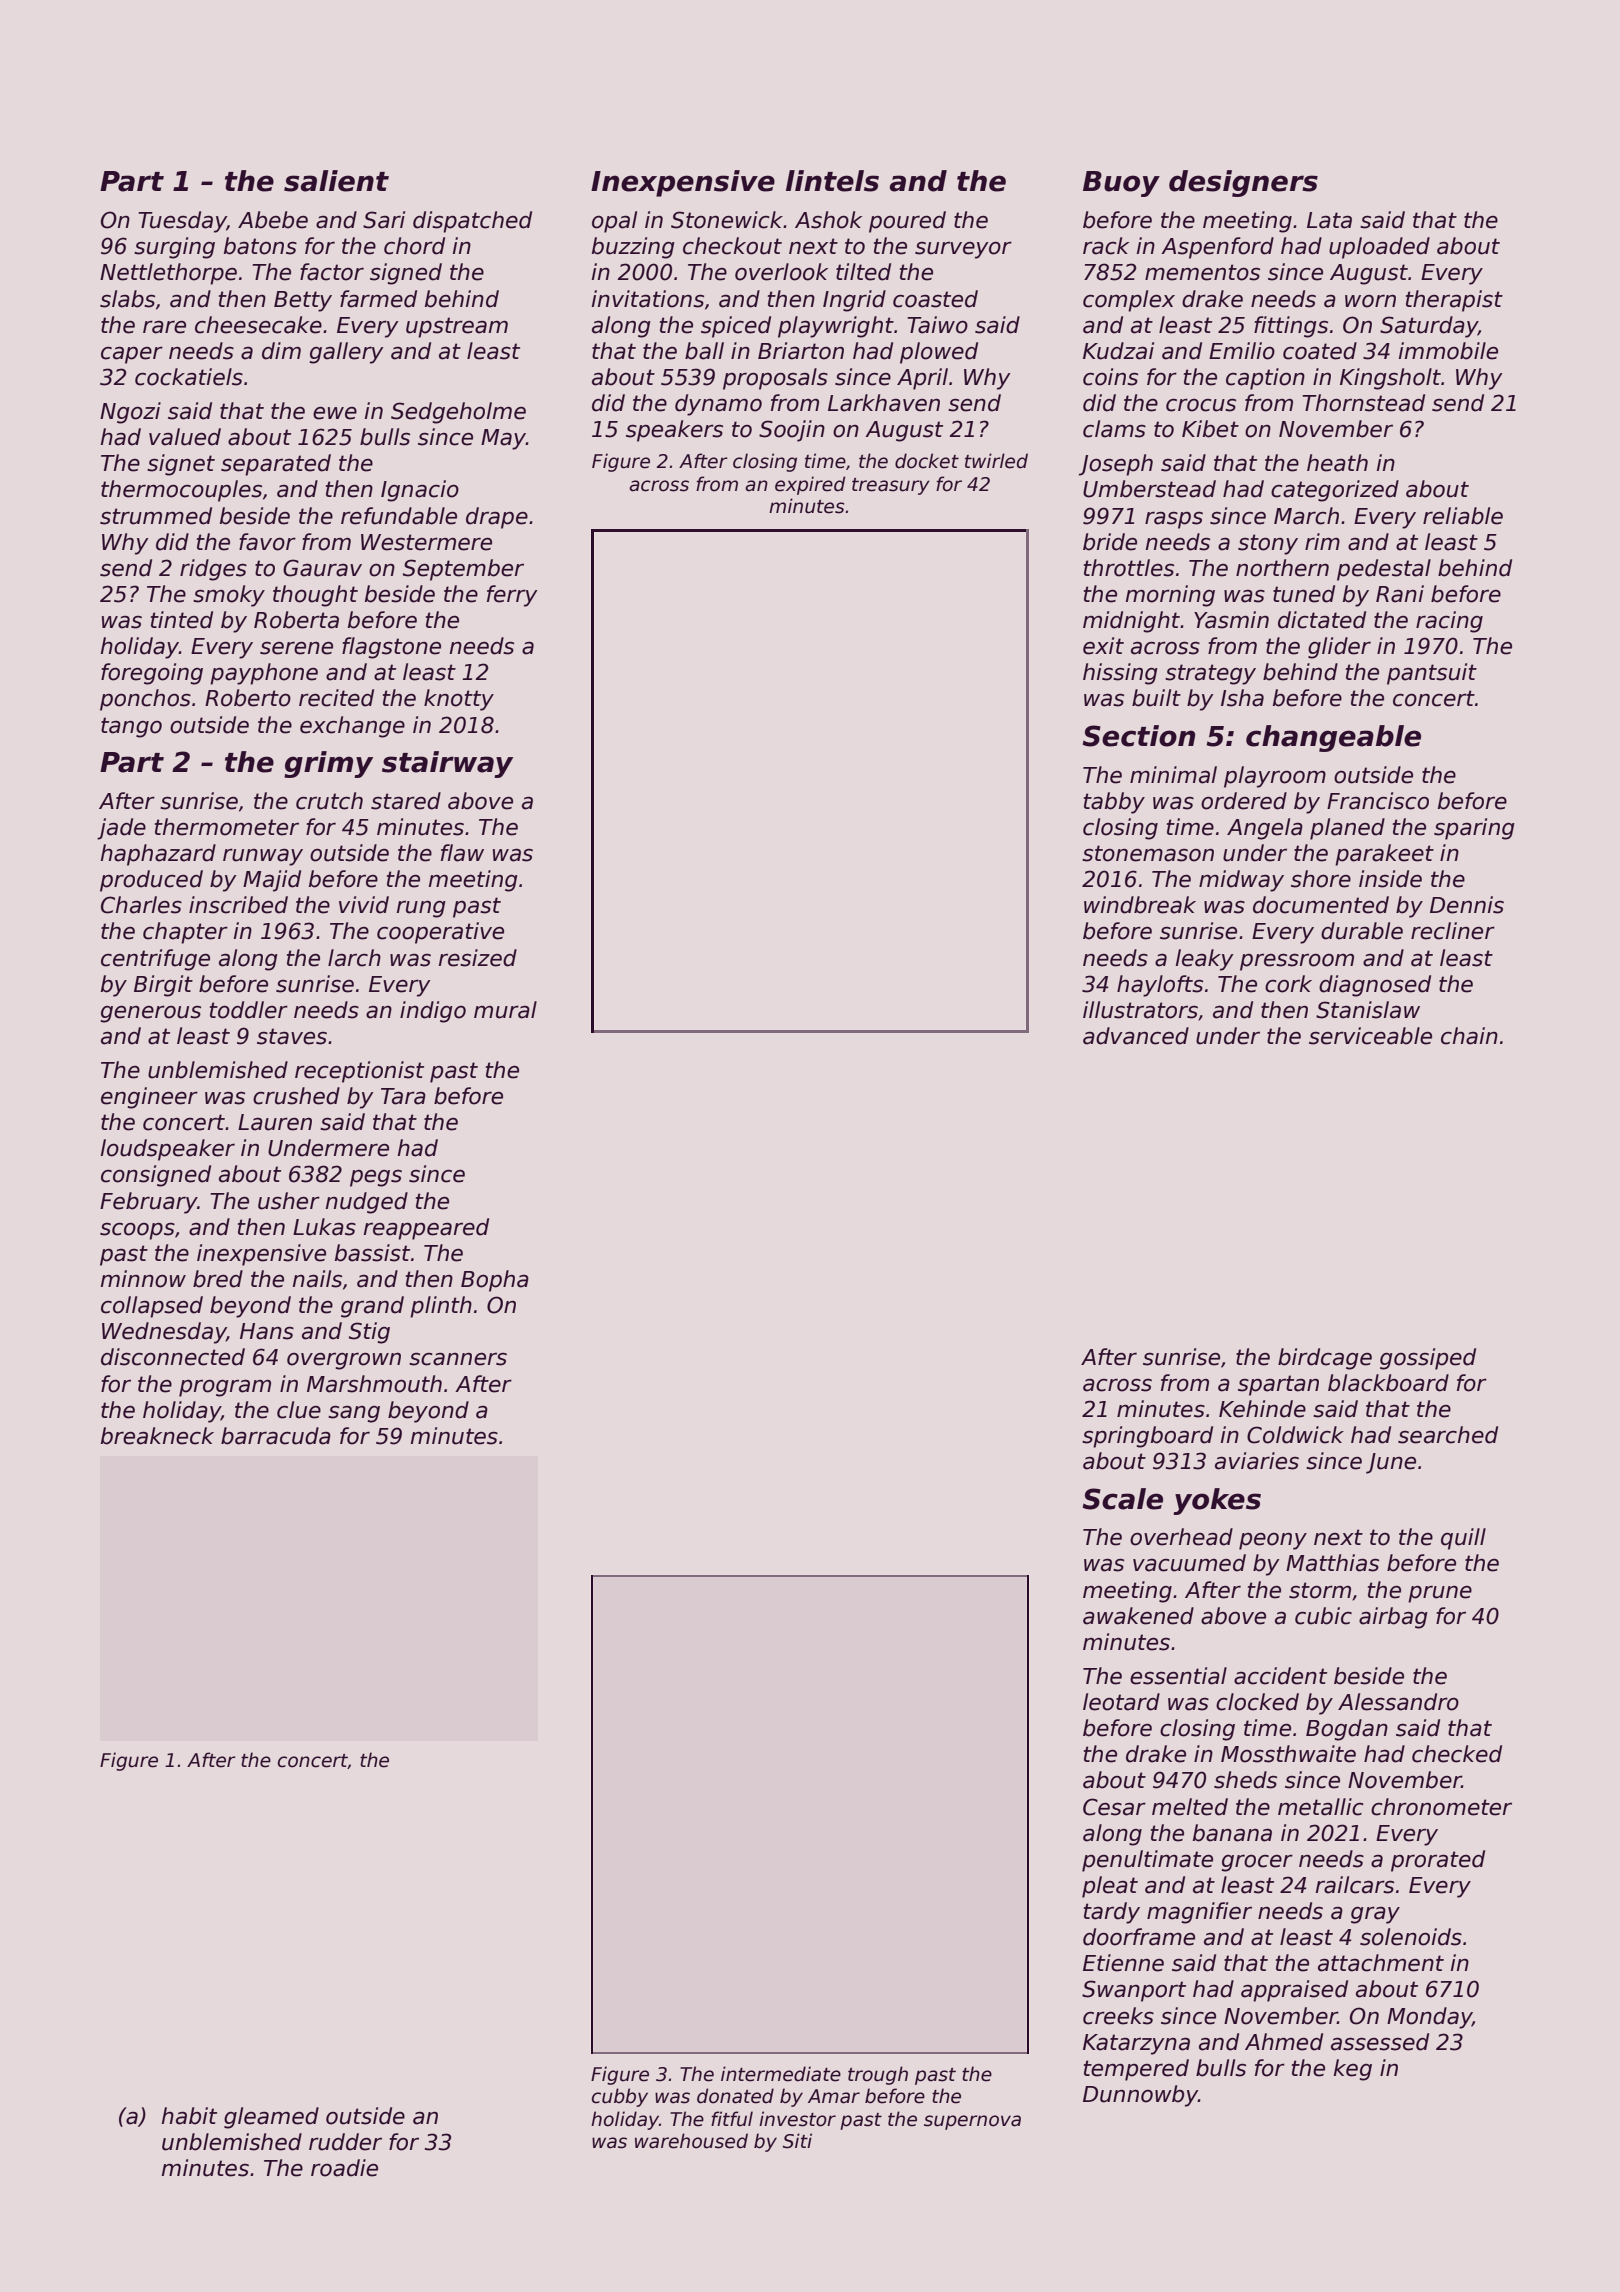 The height and width of the page is (2292, 1620). I want to click on slabs, so click(127, 299).
